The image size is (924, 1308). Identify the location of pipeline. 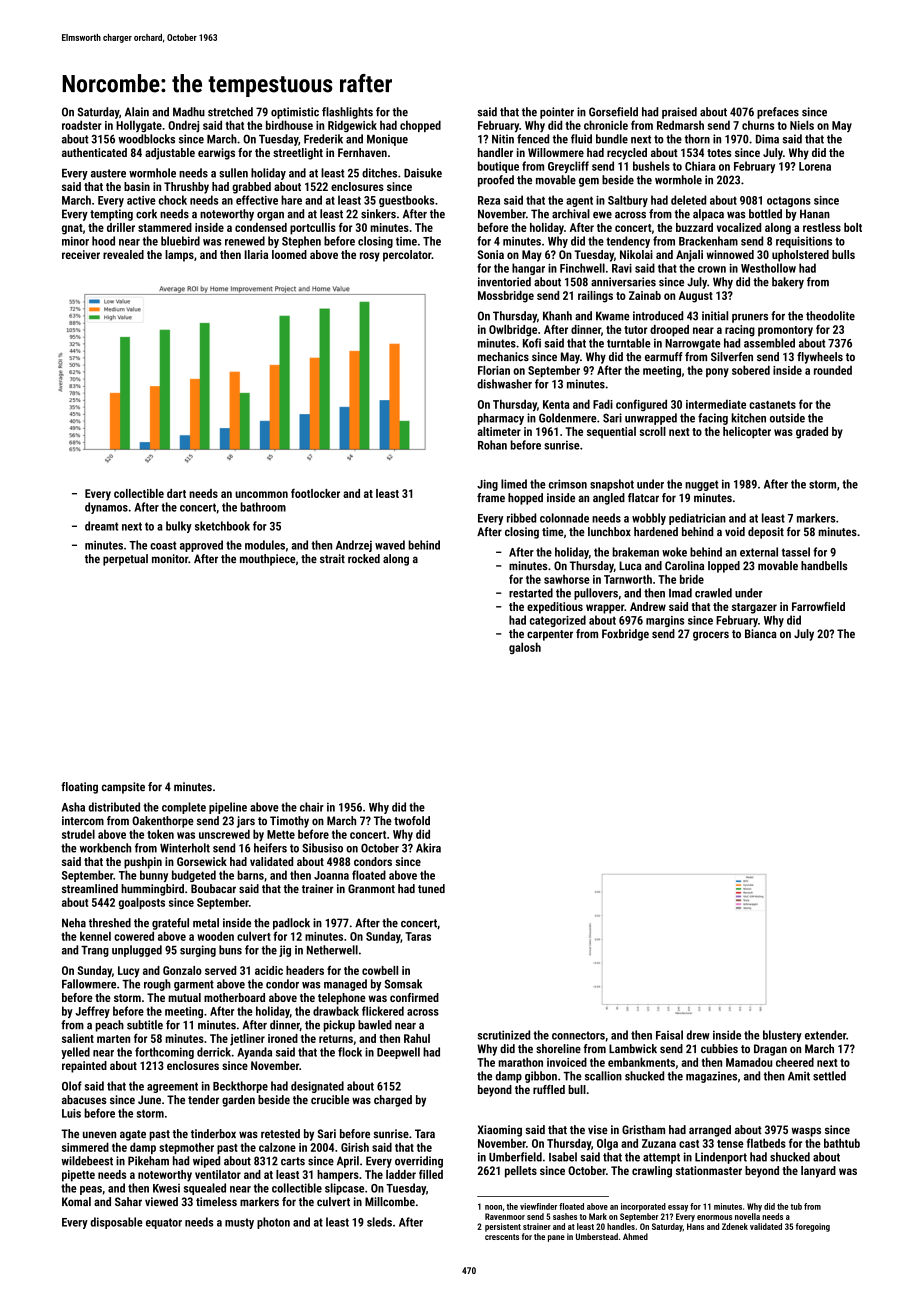
(228, 808).
